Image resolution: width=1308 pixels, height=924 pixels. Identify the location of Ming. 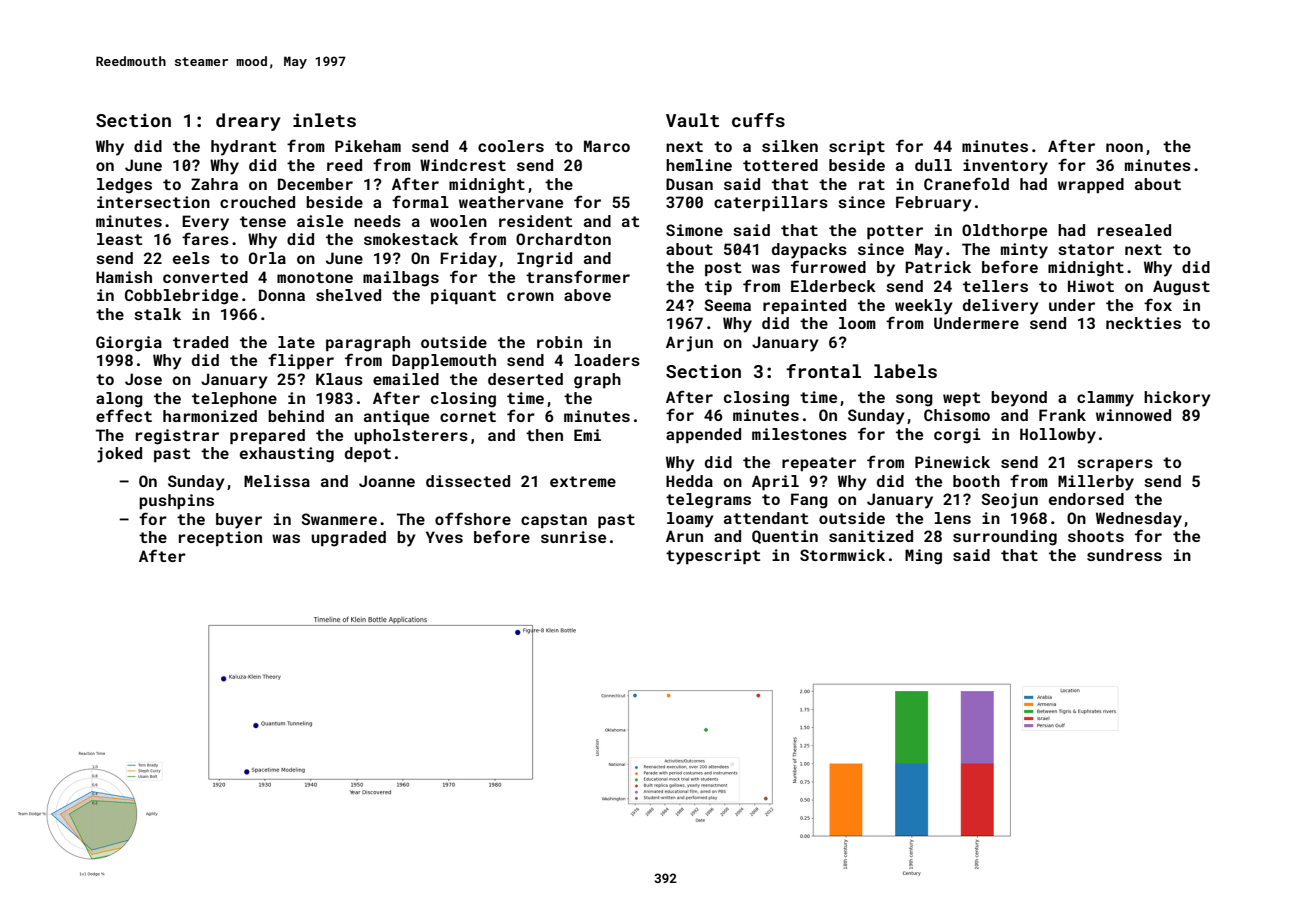
(923, 557).
